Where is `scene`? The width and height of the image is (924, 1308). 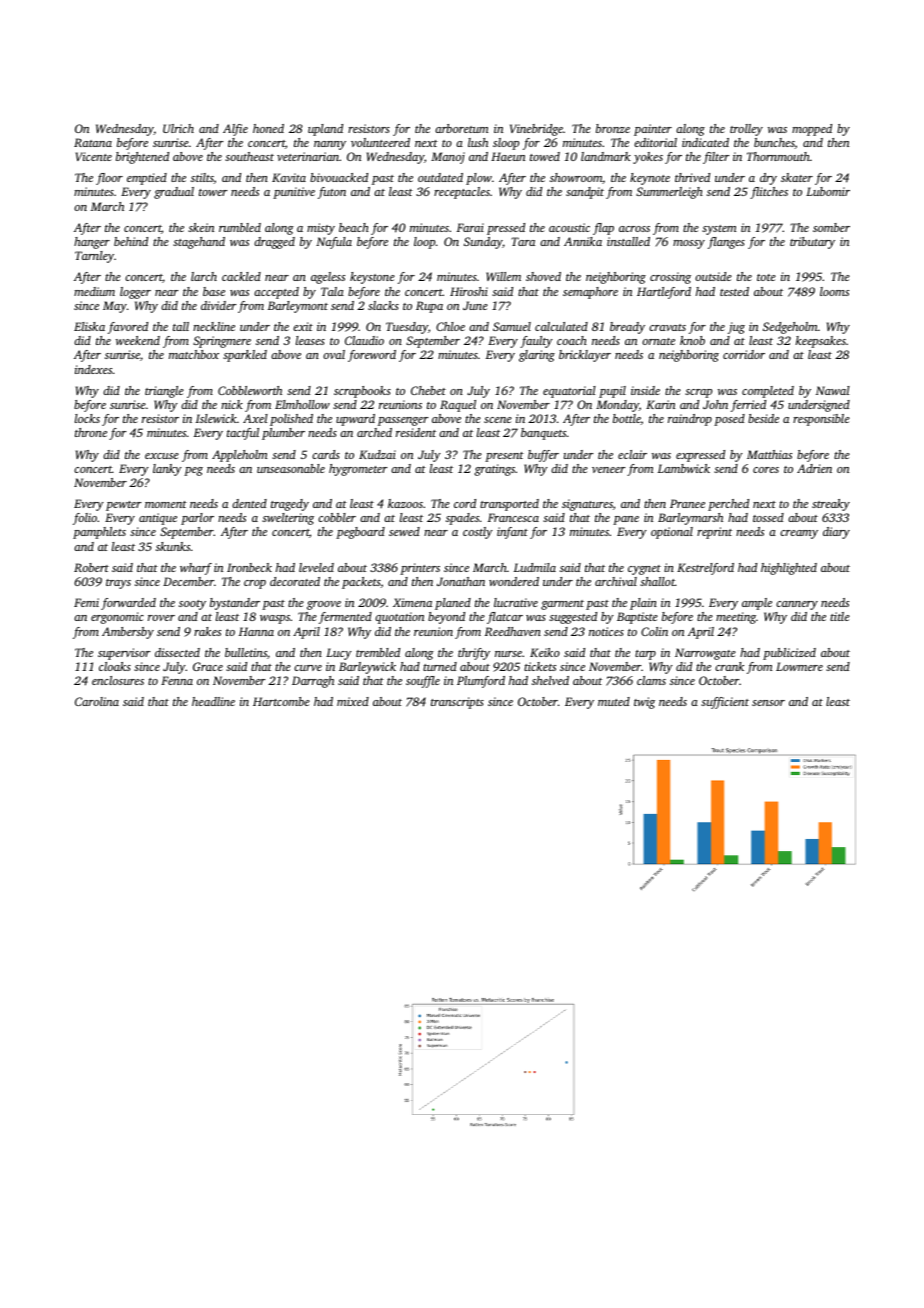 scene is located at coordinates (498, 420).
